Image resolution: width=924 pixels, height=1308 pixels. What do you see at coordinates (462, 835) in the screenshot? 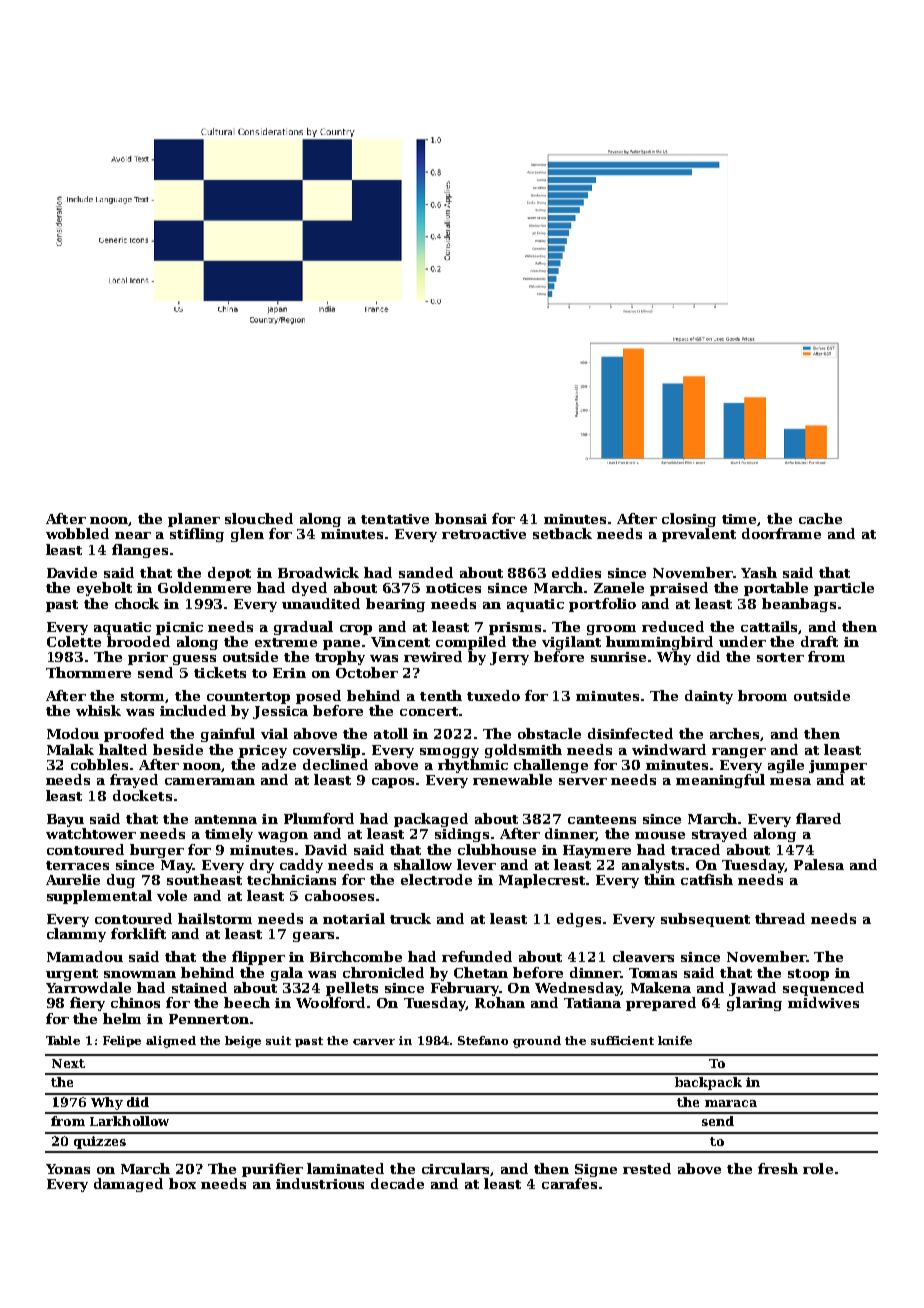
I see `sidings` at bounding box center [462, 835].
